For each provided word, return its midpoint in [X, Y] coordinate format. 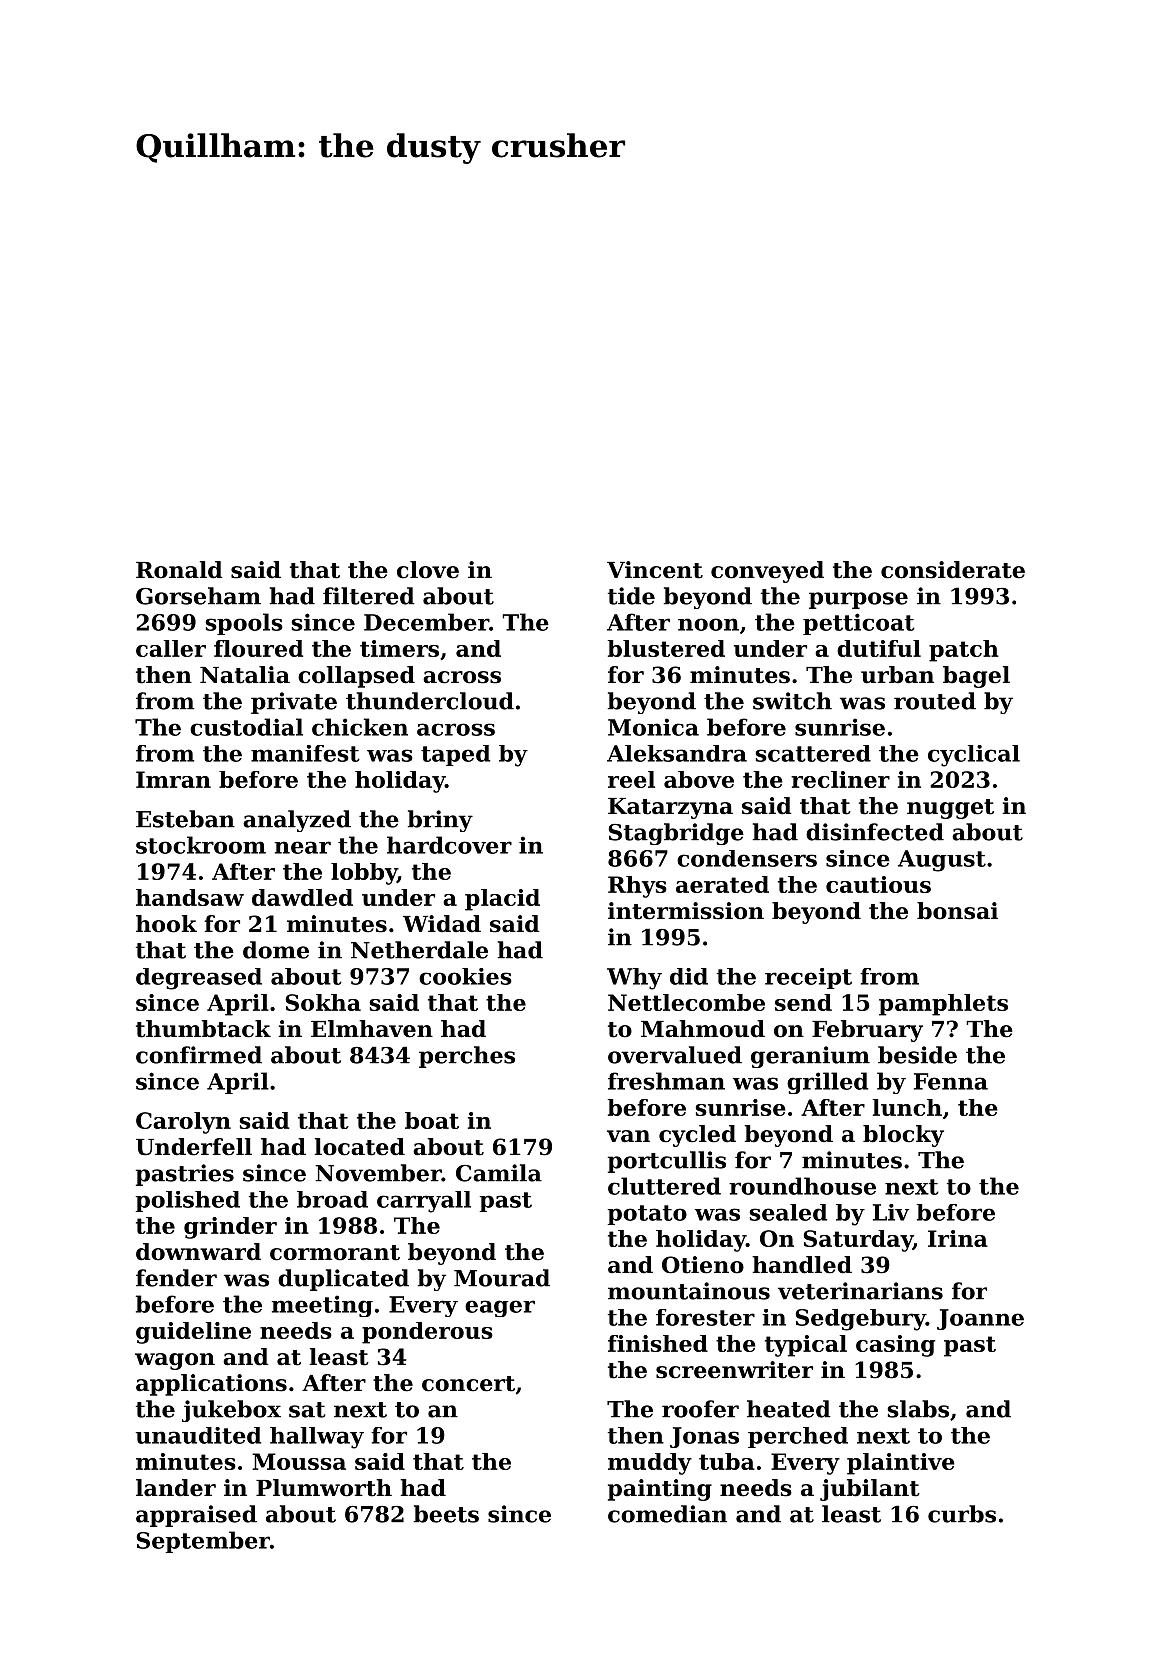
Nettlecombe [686, 1002]
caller [171, 648]
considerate [953, 570]
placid [502, 900]
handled [802, 1265]
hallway [317, 1438]
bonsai [957, 911]
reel [631, 779]
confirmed [199, 1055]
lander [176, 1488]
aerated [722, 884]
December [426, 622]
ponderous [427, 1333]
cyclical [974, 756]
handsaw [190, 897]
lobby [364, 874]
